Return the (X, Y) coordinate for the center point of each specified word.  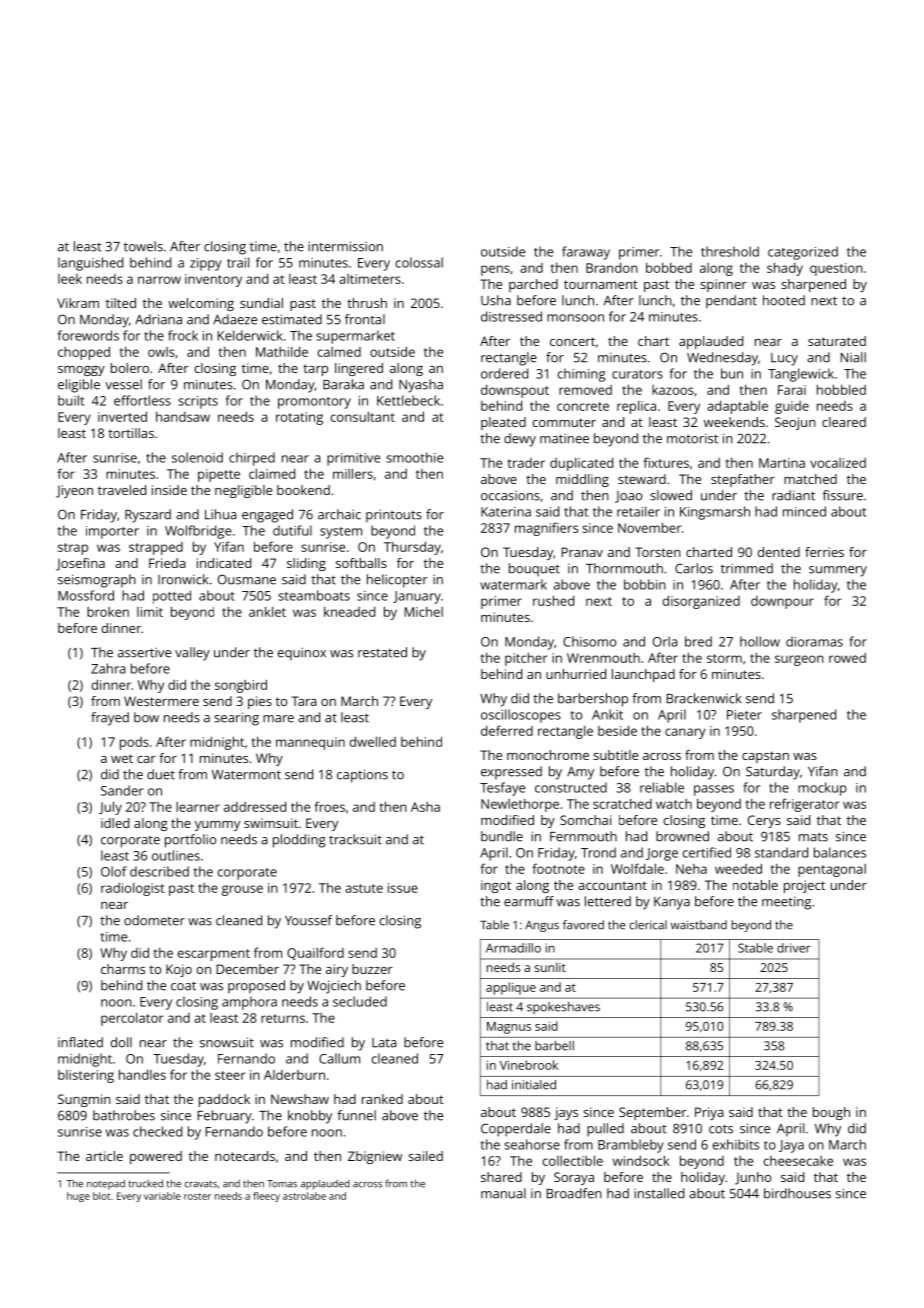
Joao (628, 497)
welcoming (201, 304)
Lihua (221, 514)
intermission (345, 246)
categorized (803, 253)
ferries (824, 552)
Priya (709, 1113)
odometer (154, 920)
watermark (513, 584)
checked (157, 1131)
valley (192, 654)
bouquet (534, 570)
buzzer (372, 969)
